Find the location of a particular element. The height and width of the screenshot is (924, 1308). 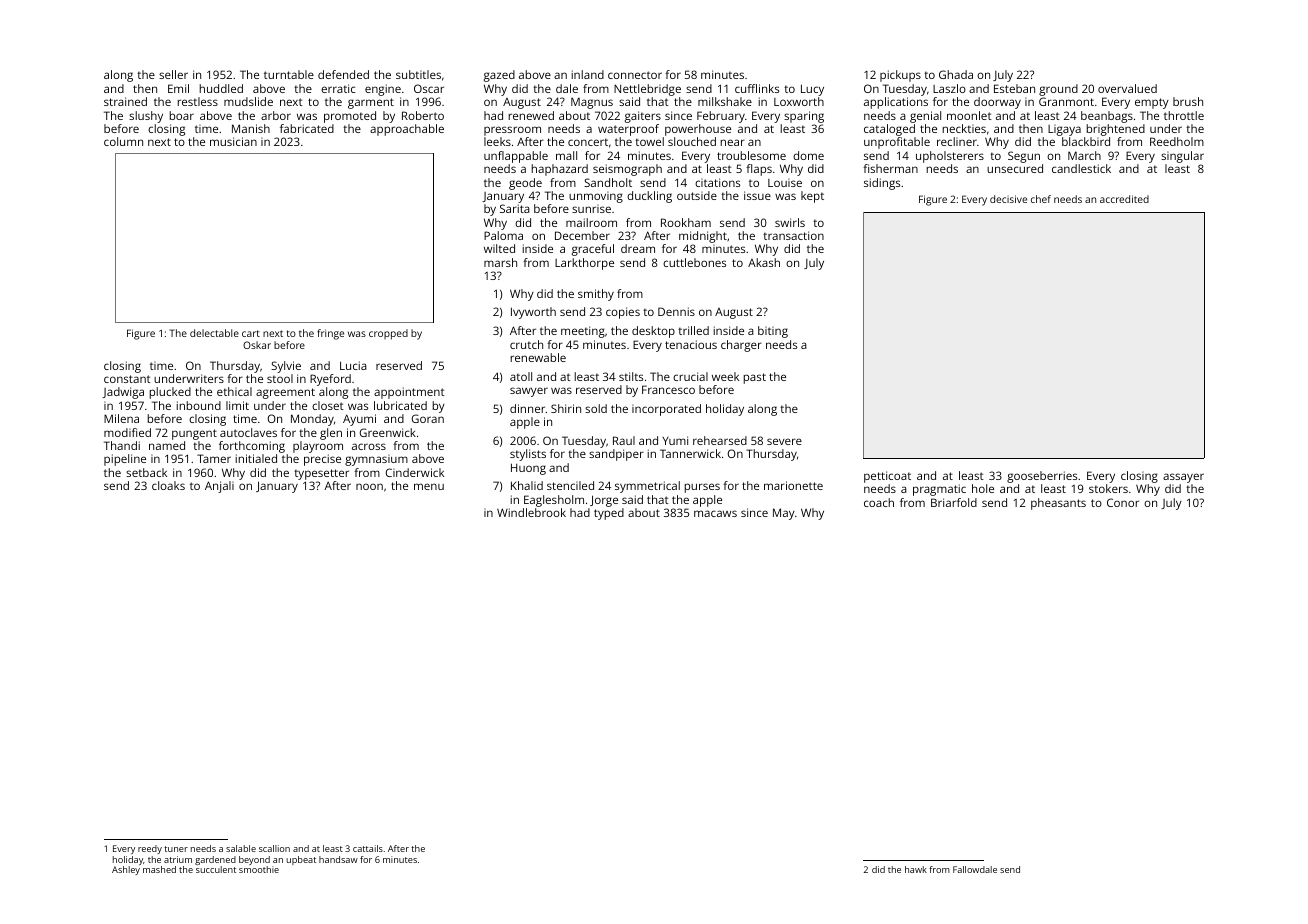

cattails is located at coordinates (368, 848).
